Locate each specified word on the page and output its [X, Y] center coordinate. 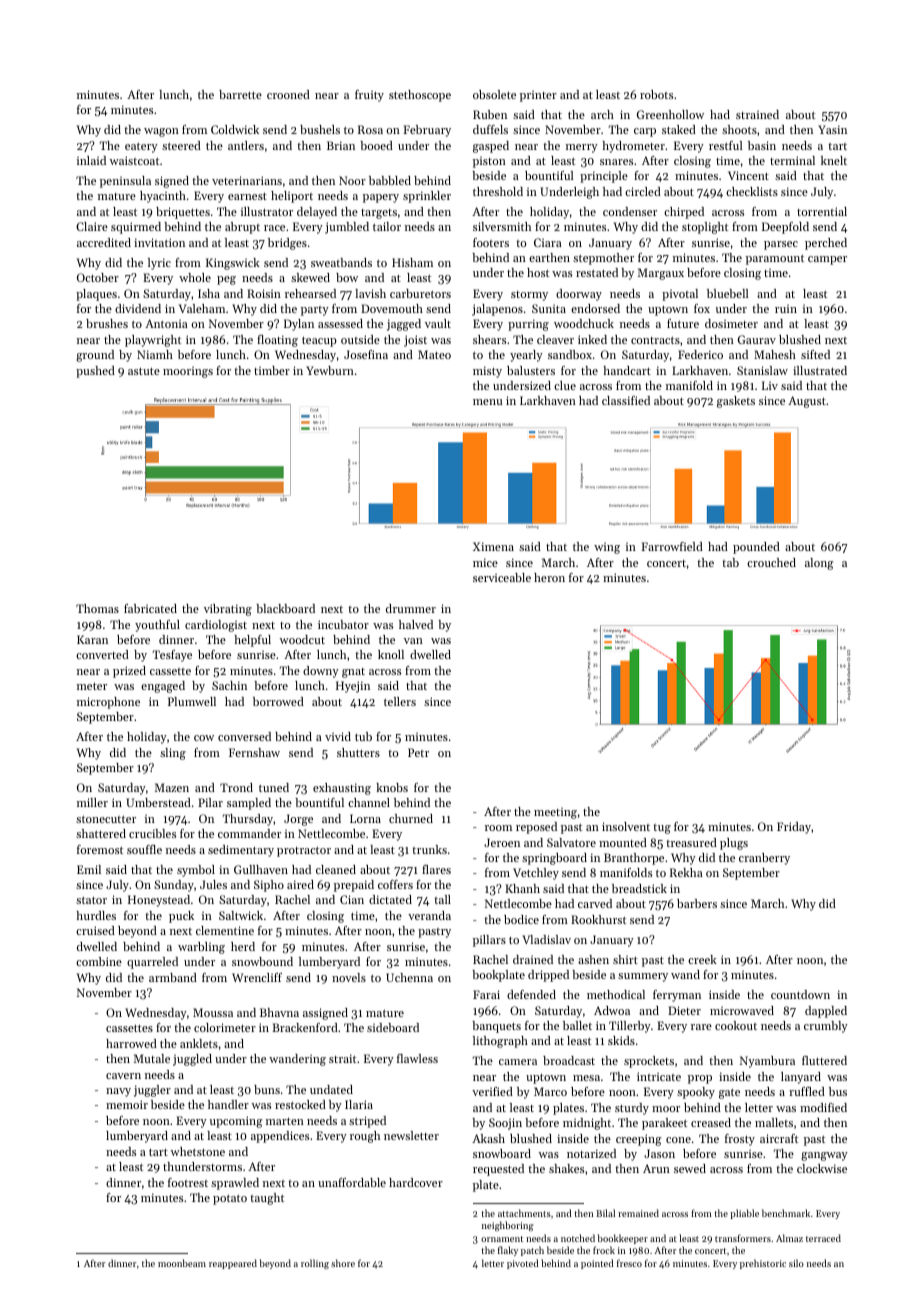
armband [173, 977]
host [538, 272]
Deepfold [785, 228]
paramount [775, 259]
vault [438, 323]
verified [492, 1091]
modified [823, 1107]
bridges [287, 244]
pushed [95, 372]
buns [267, 1089]
